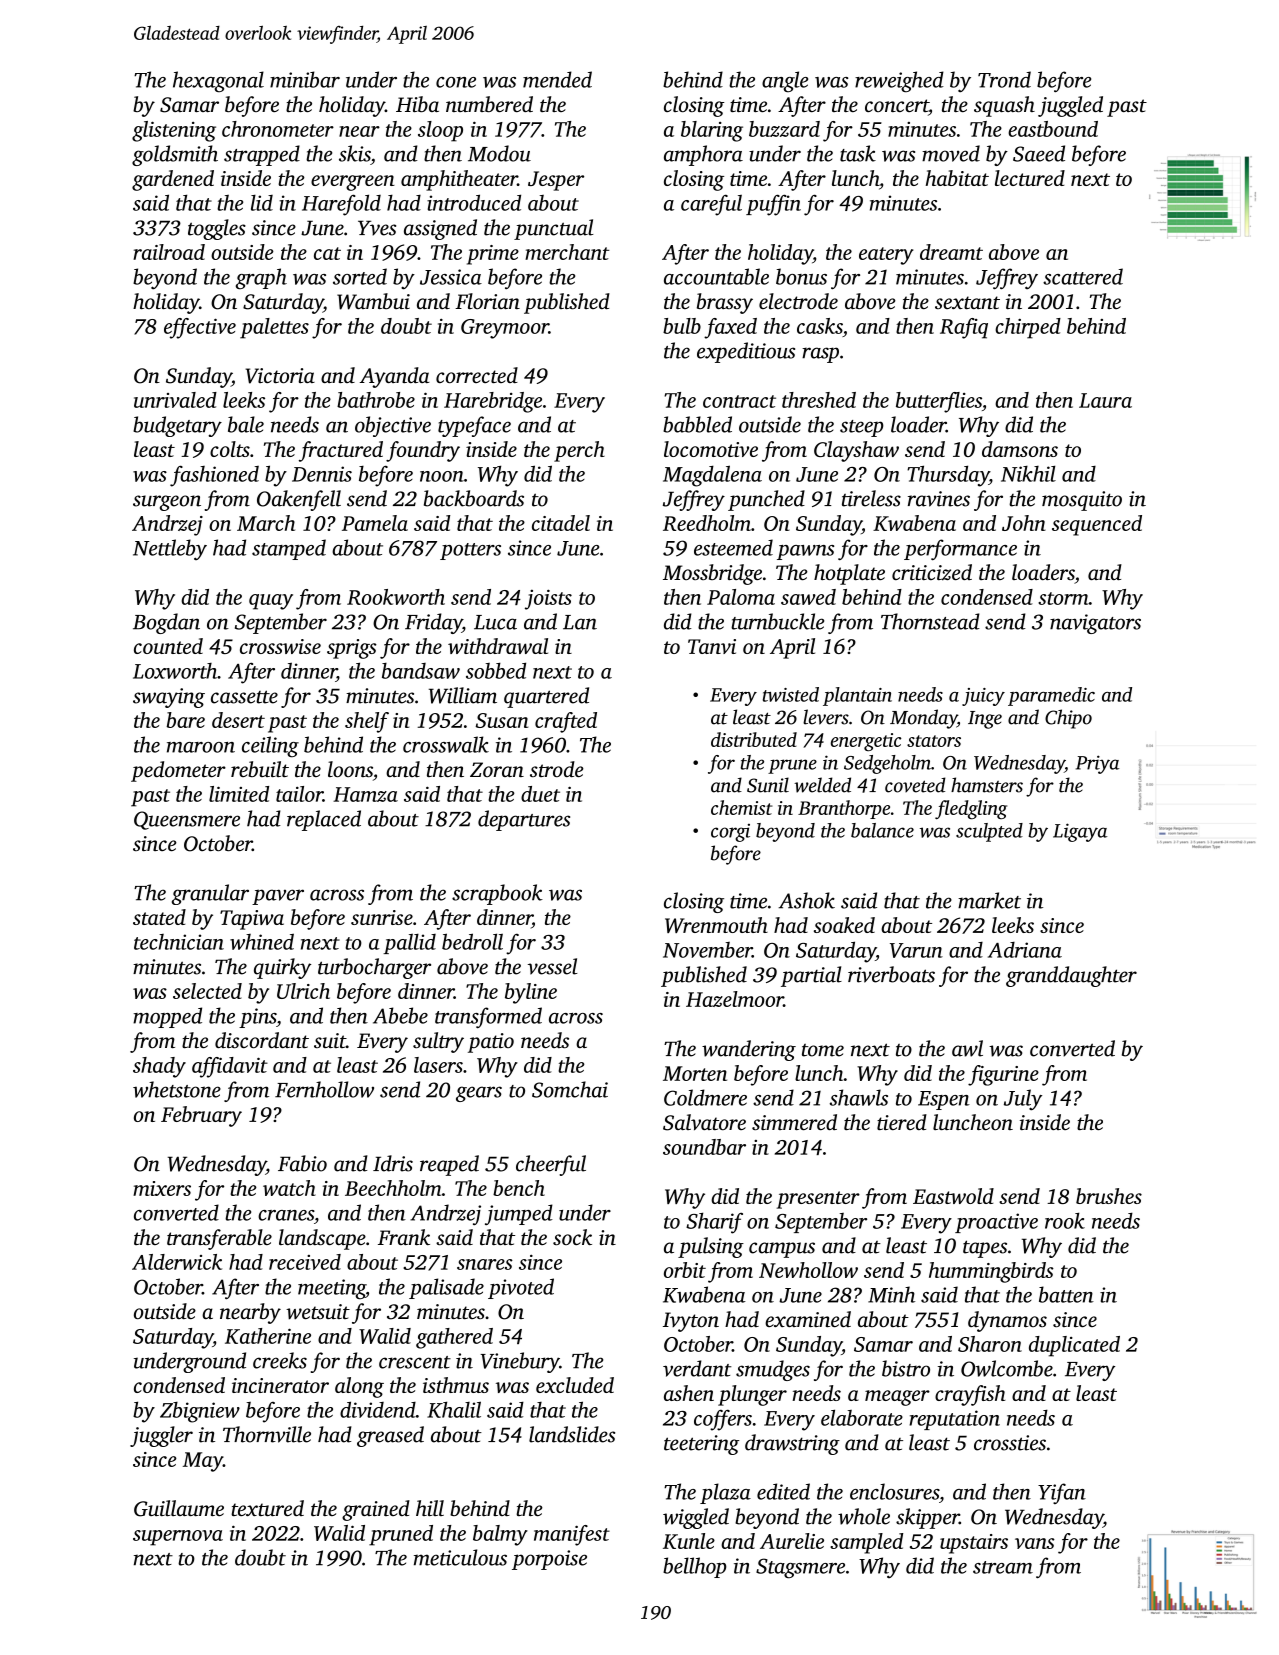 This screenshot has width=1279, height=1655. I want to click on campus, so click(782, 1250).
